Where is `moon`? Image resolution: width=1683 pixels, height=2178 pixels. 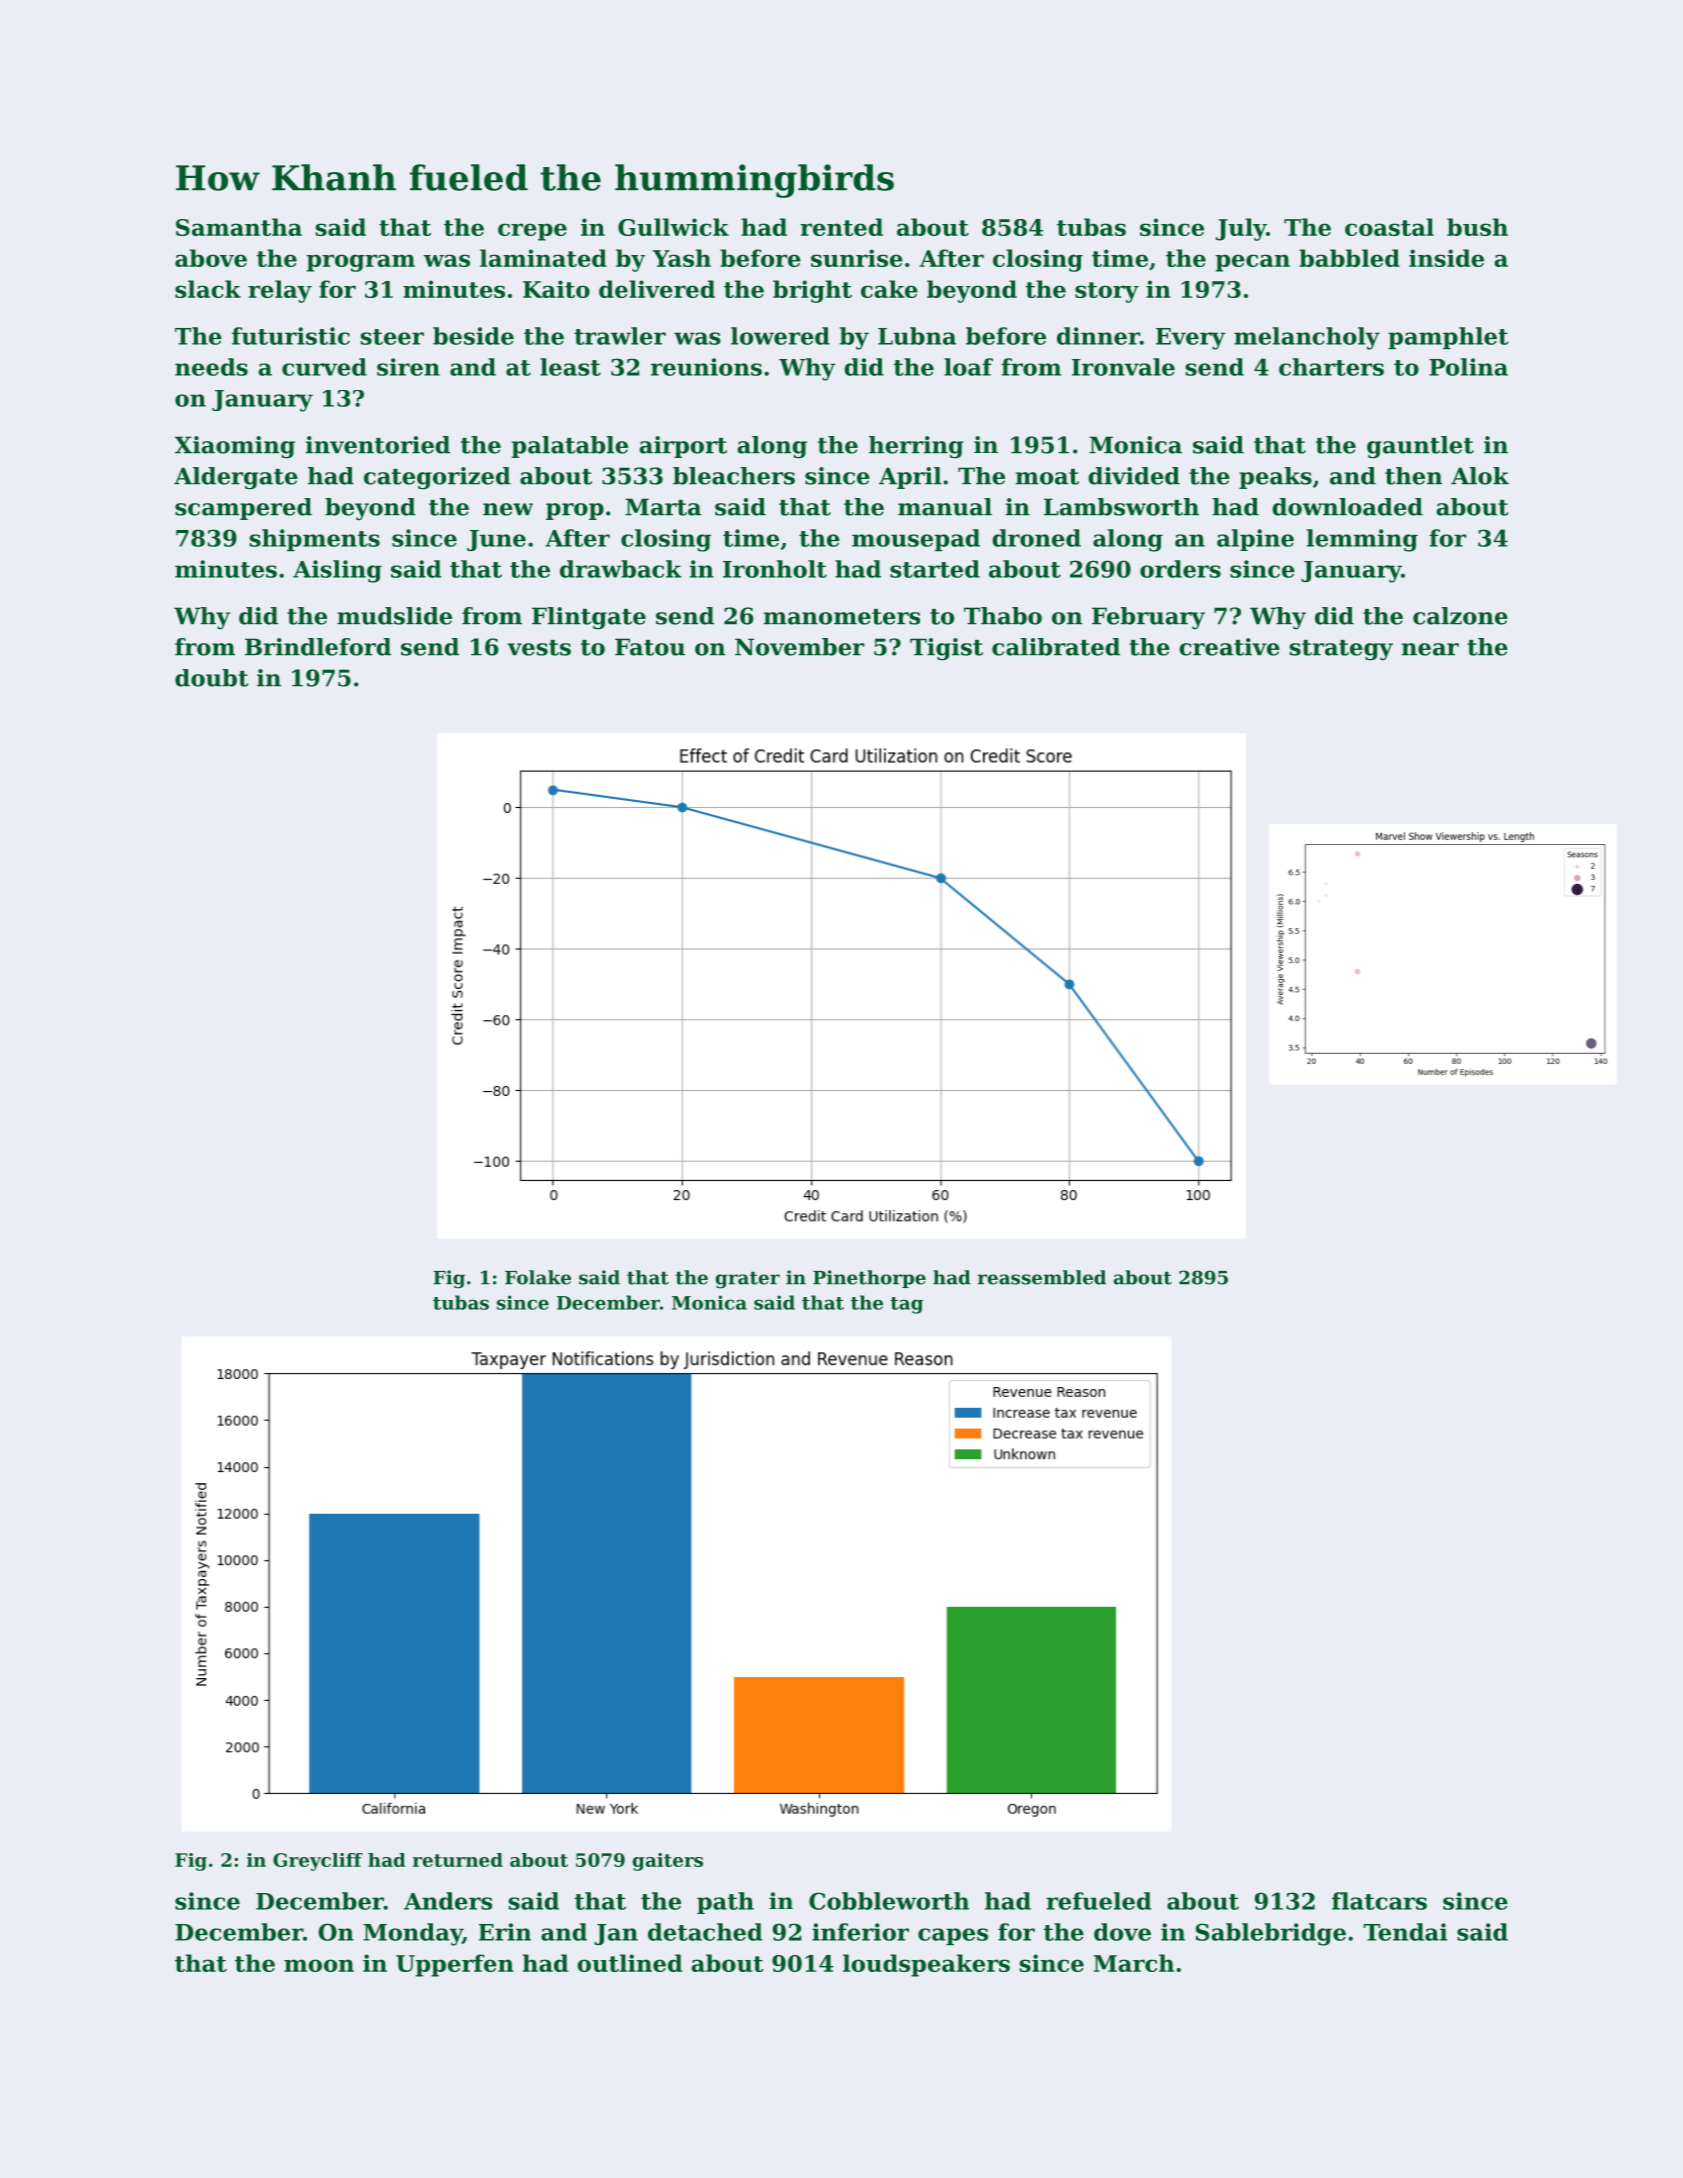 moon is located at coordinates (319, 1965).
